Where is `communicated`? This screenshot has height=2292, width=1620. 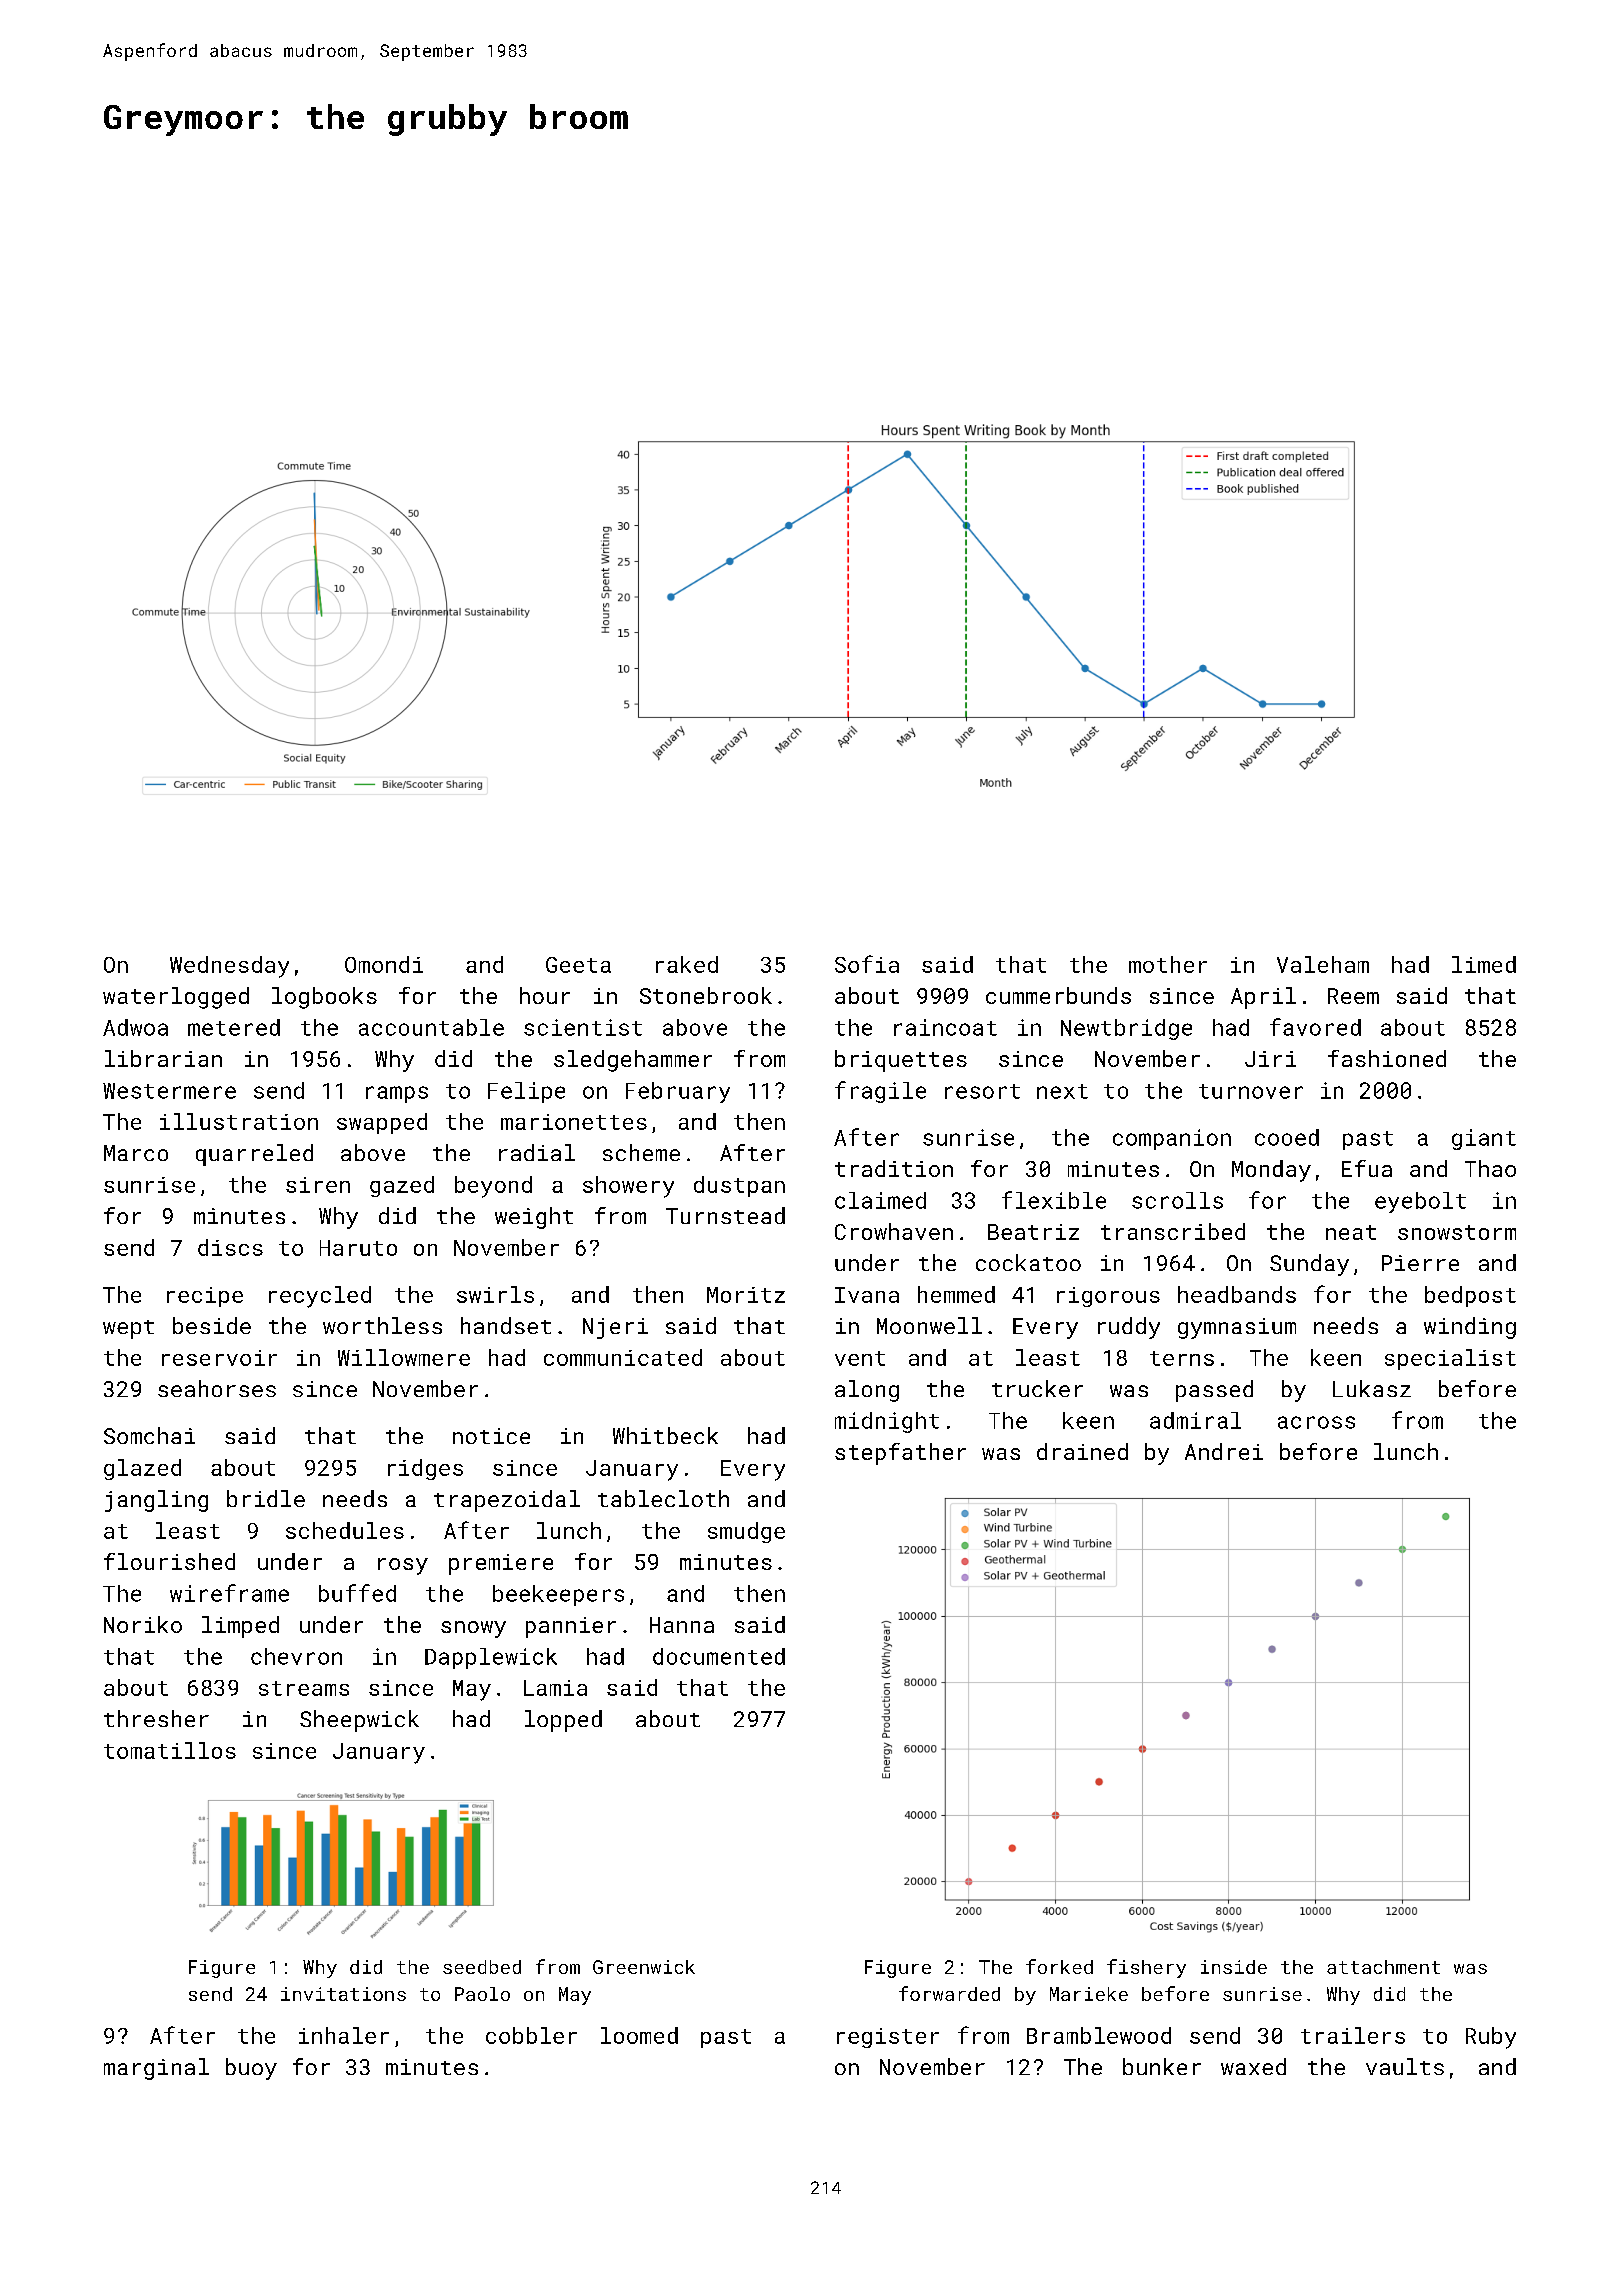
communicated is located at coordinates (623, 1357).
